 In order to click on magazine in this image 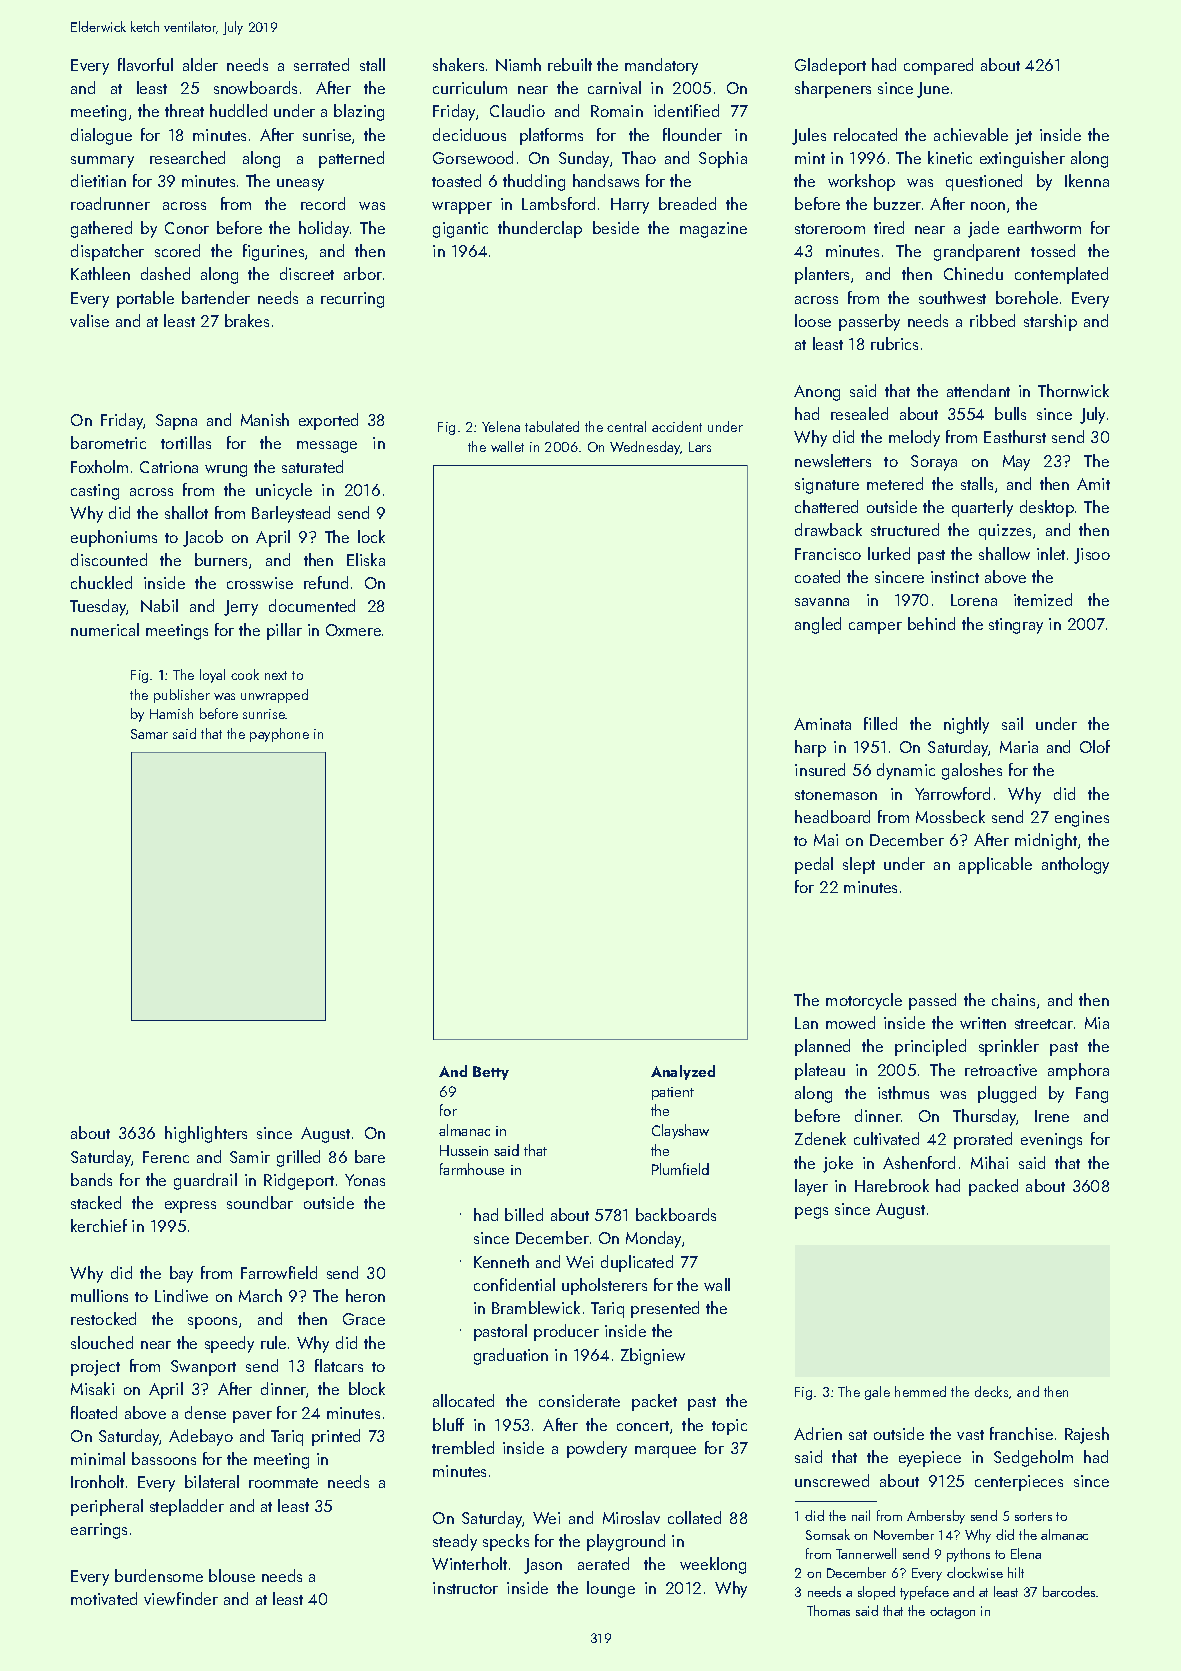, I will do `click(713, 230)`.
